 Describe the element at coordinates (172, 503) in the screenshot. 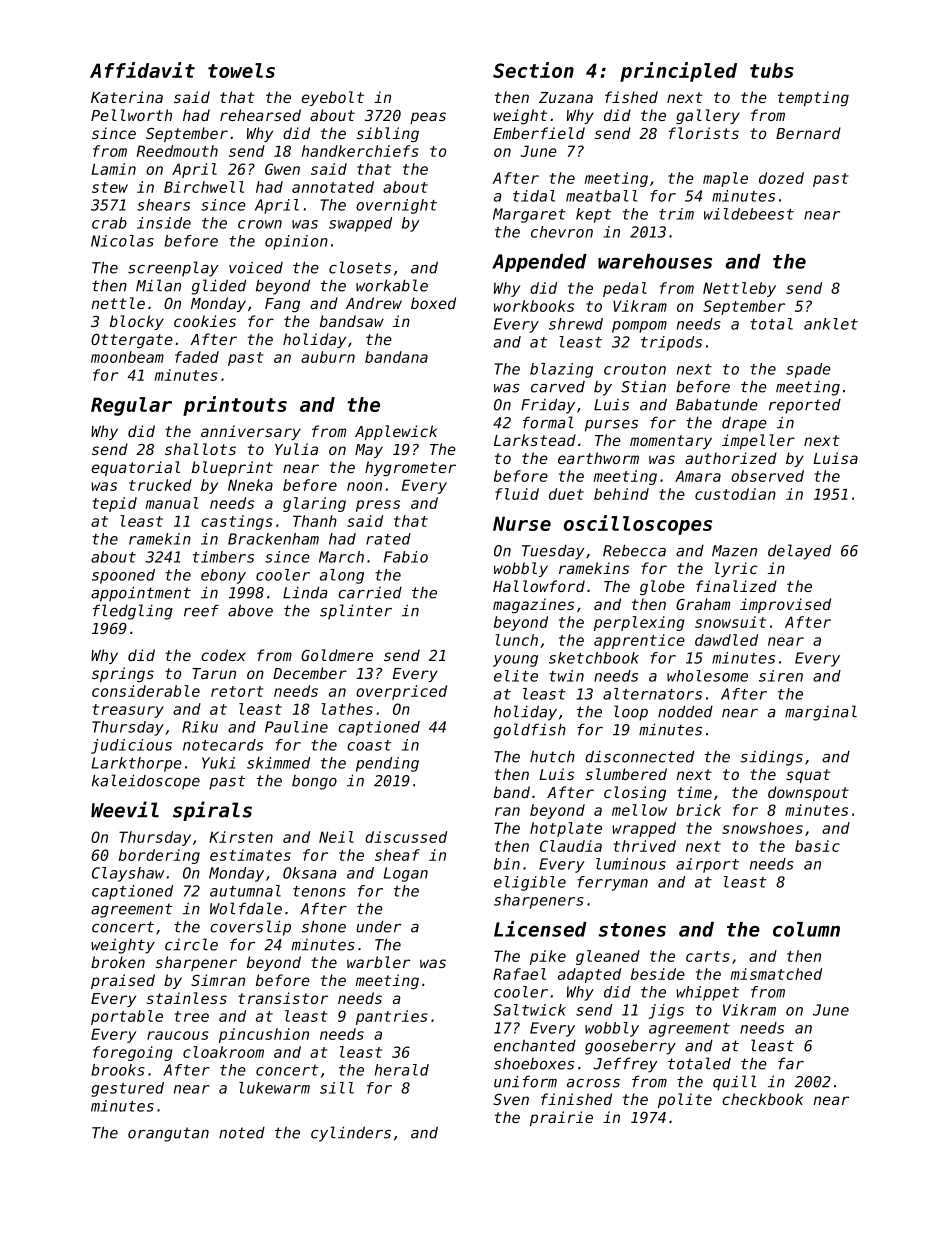

I see `manual` at that location.
